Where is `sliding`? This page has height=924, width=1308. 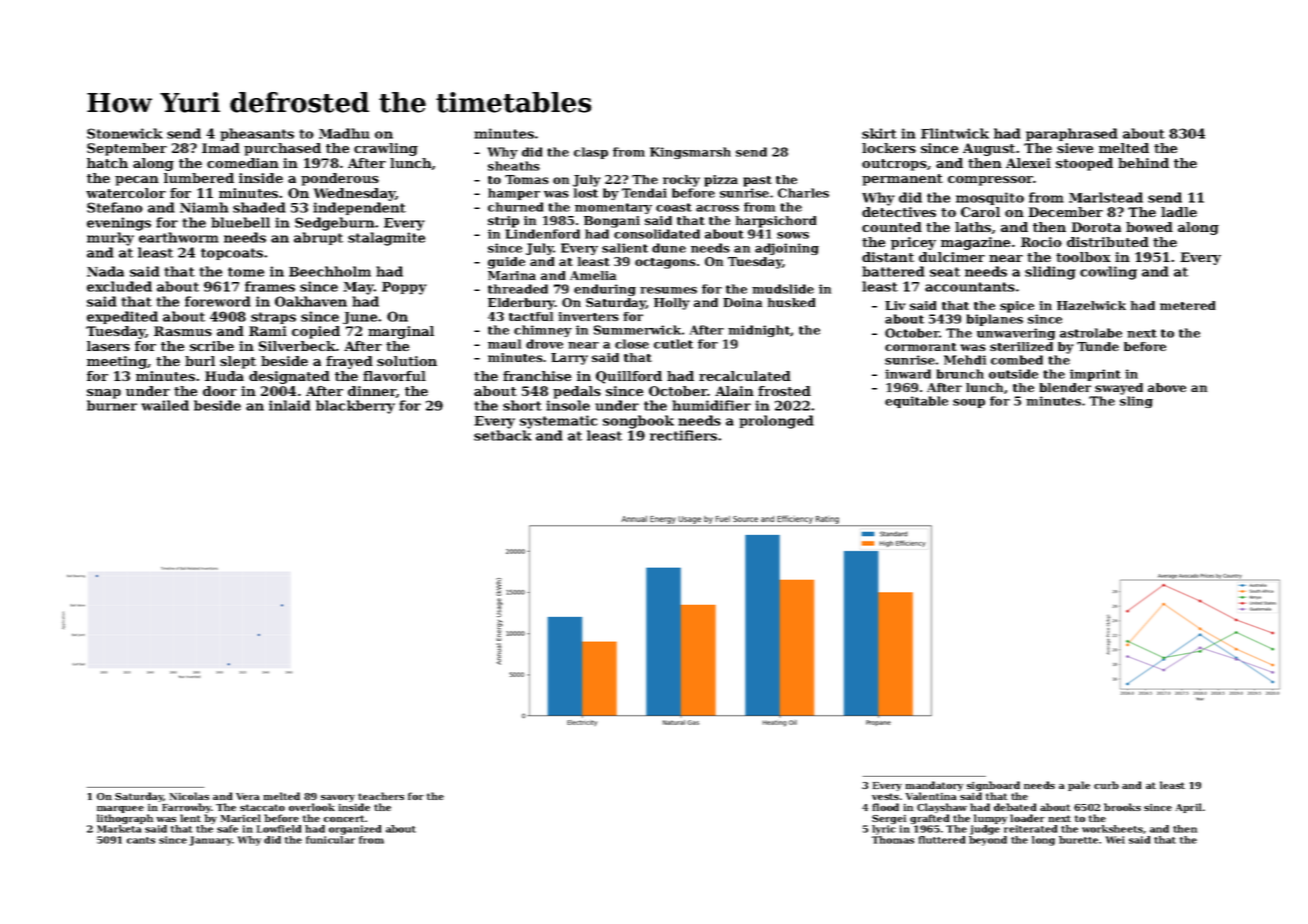
sliding is located at coordinates (1050, 273).
